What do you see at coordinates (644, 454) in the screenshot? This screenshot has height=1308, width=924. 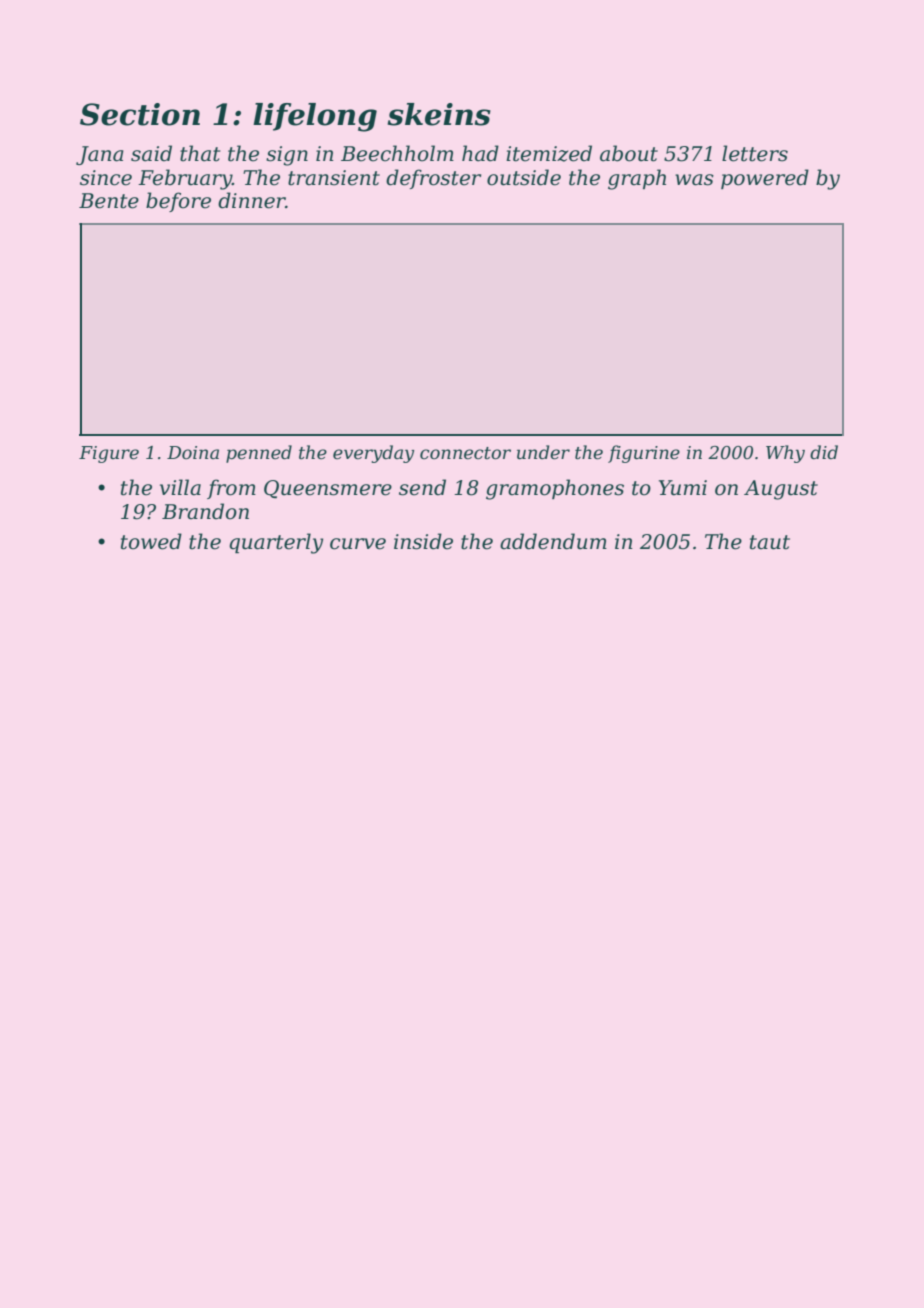 I see `figurine` at bounding box center [644, 454].
